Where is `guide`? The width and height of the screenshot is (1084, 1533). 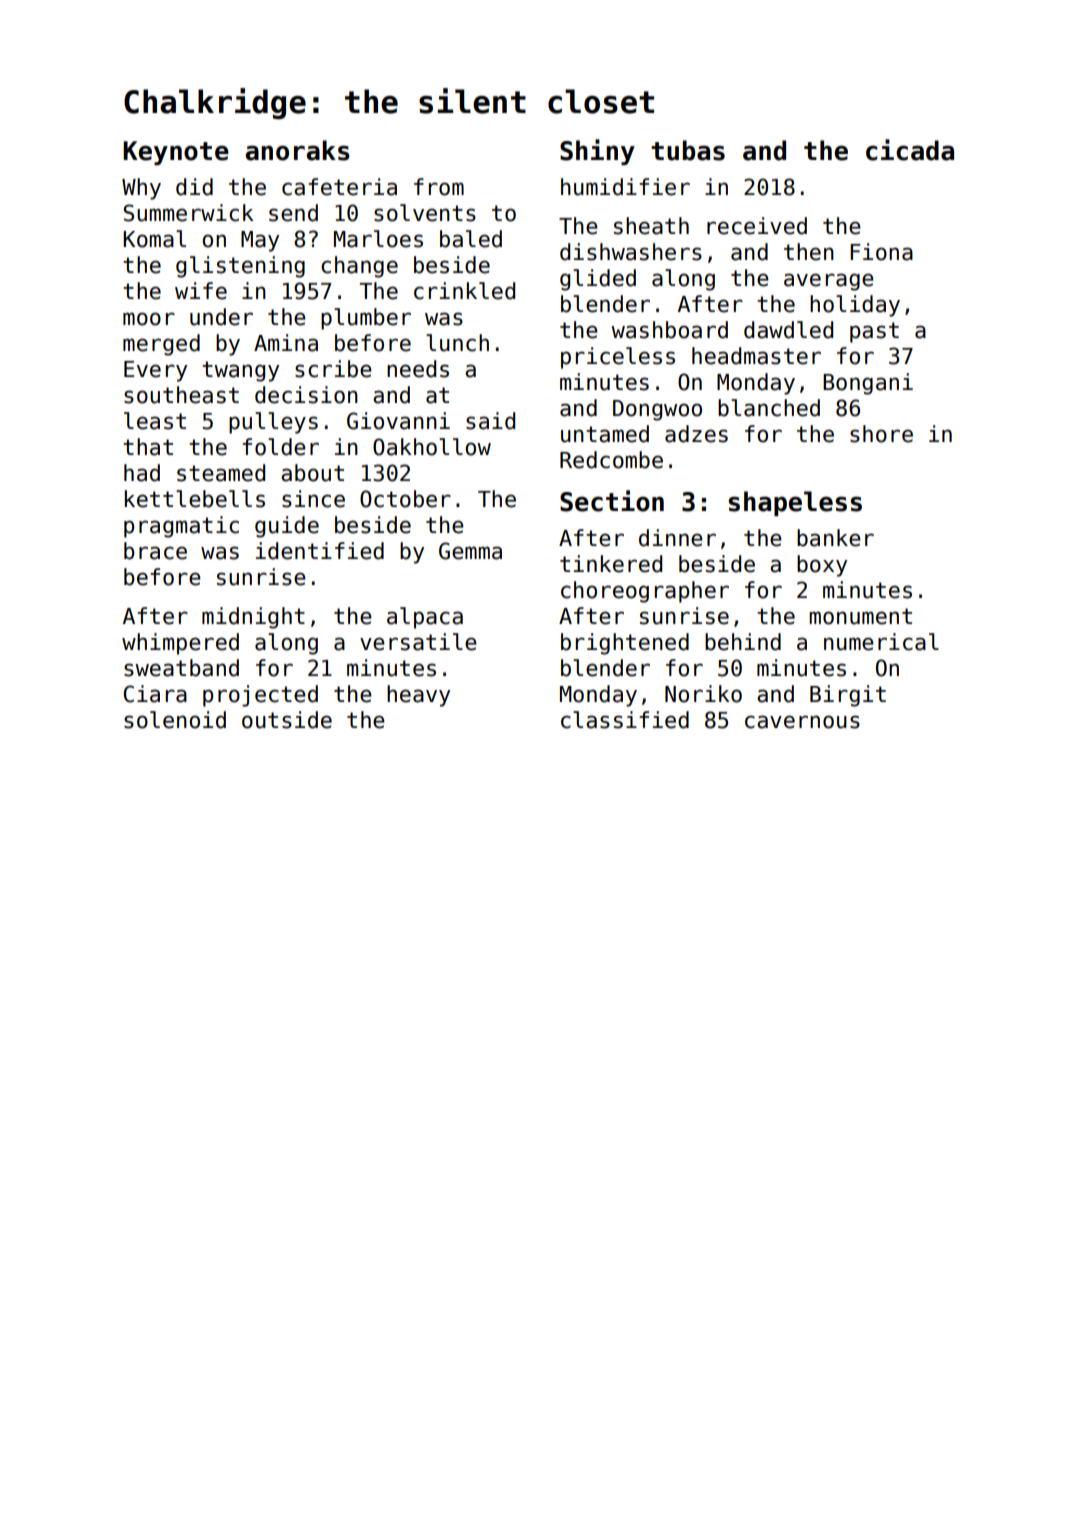 guide is located at coordinates (287, 527).
